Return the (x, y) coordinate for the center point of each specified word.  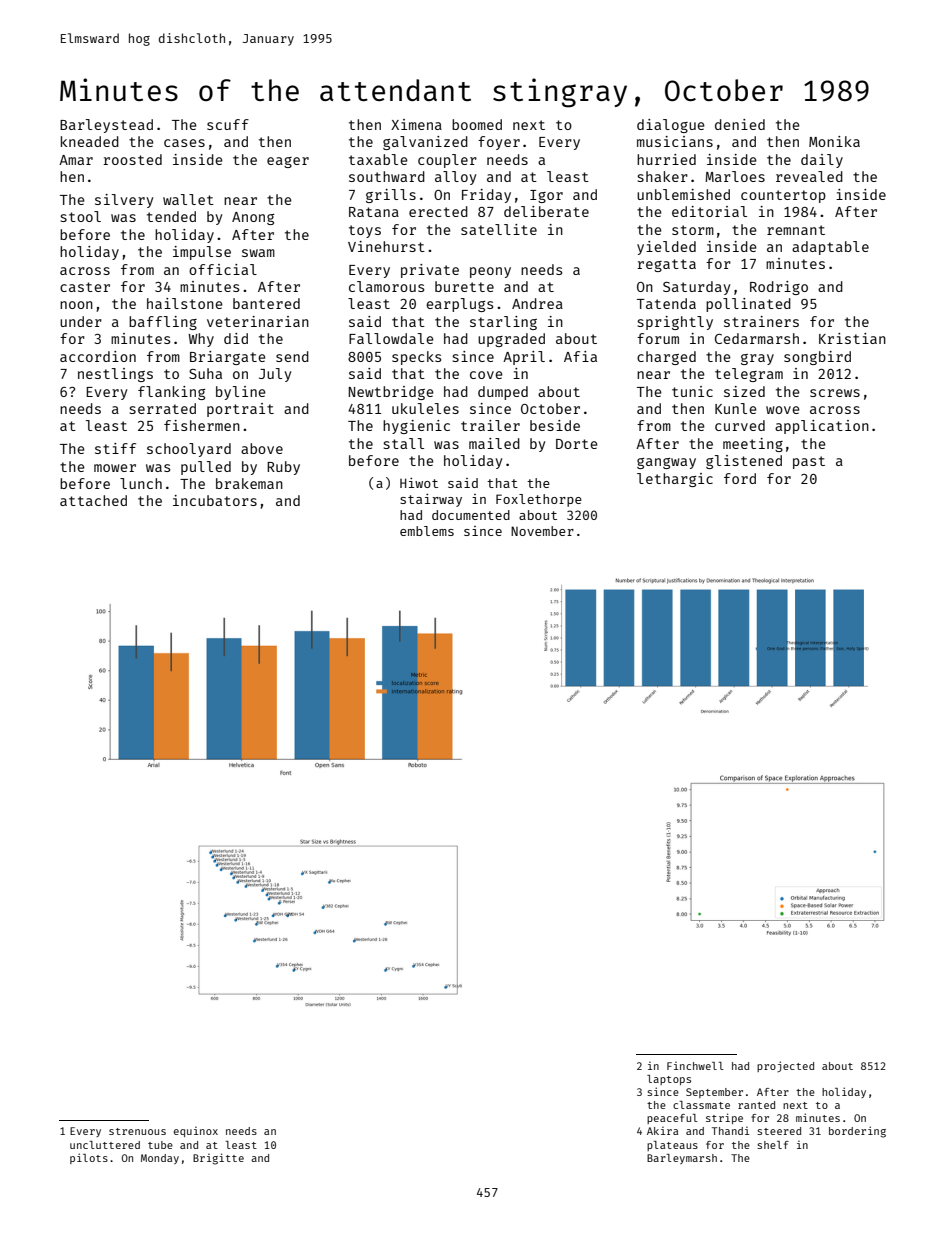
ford (740, 478)
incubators (215, 500)
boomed (477, 124)
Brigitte (218, 1159)
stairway (431, 500)
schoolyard (189, 450)
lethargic (675, 480)
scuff (228, 124)
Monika (834, 141)
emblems (427, 531)
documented (471, 515)
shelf (773, 1145)
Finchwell (695, 1065)
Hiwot (419, 483)
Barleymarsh (682, 1159)
